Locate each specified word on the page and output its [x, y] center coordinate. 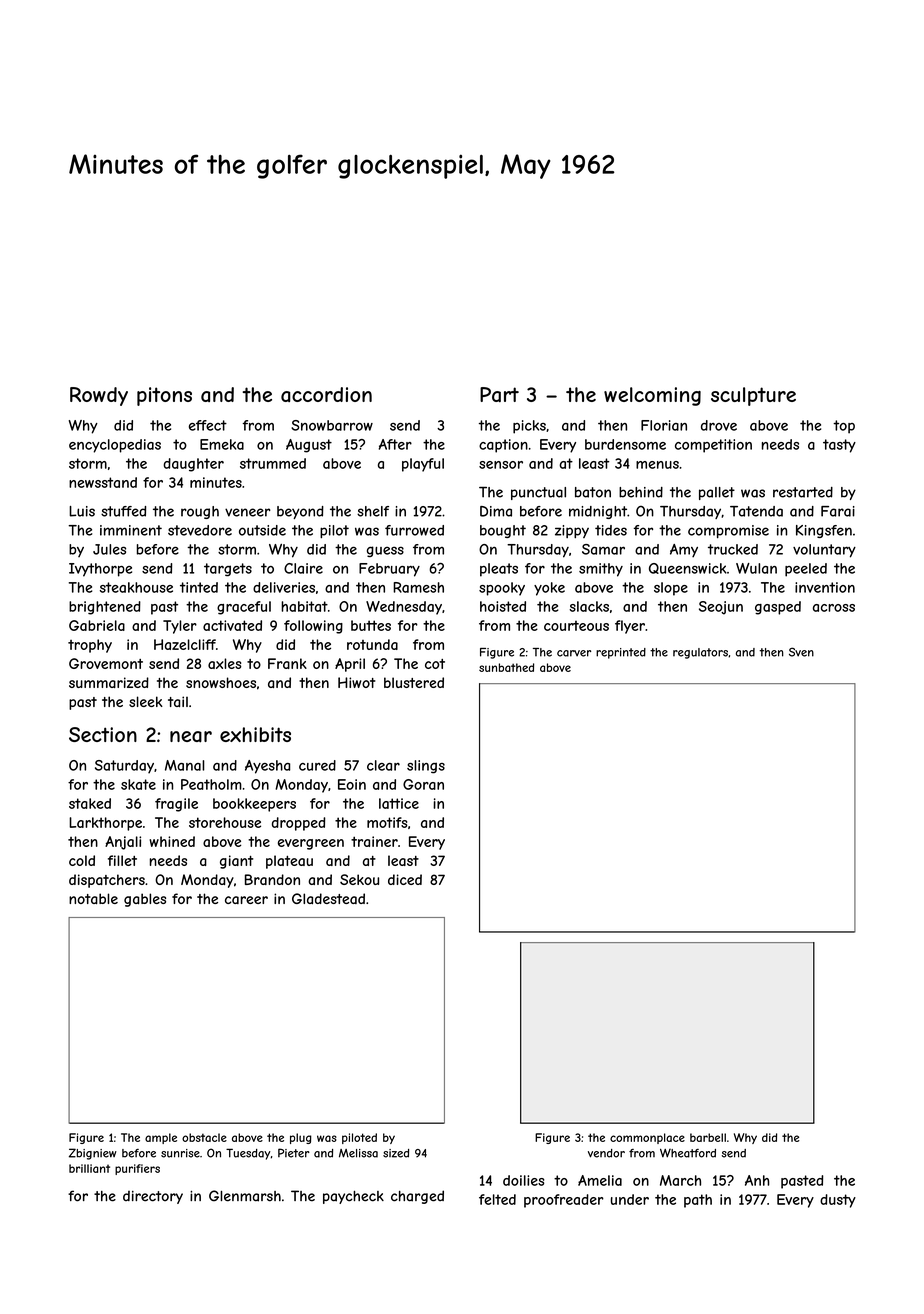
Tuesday [248, 1154]
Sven [801, 652]
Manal [185, 765]
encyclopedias [115, 446]
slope [671, 589]
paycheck [353, 1197]
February [389, 570]
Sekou [359, 879]
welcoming [652, 396]
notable [93, 898]
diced [405, 879]
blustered [414, 682]
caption [503, 446]
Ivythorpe [100, 570]
